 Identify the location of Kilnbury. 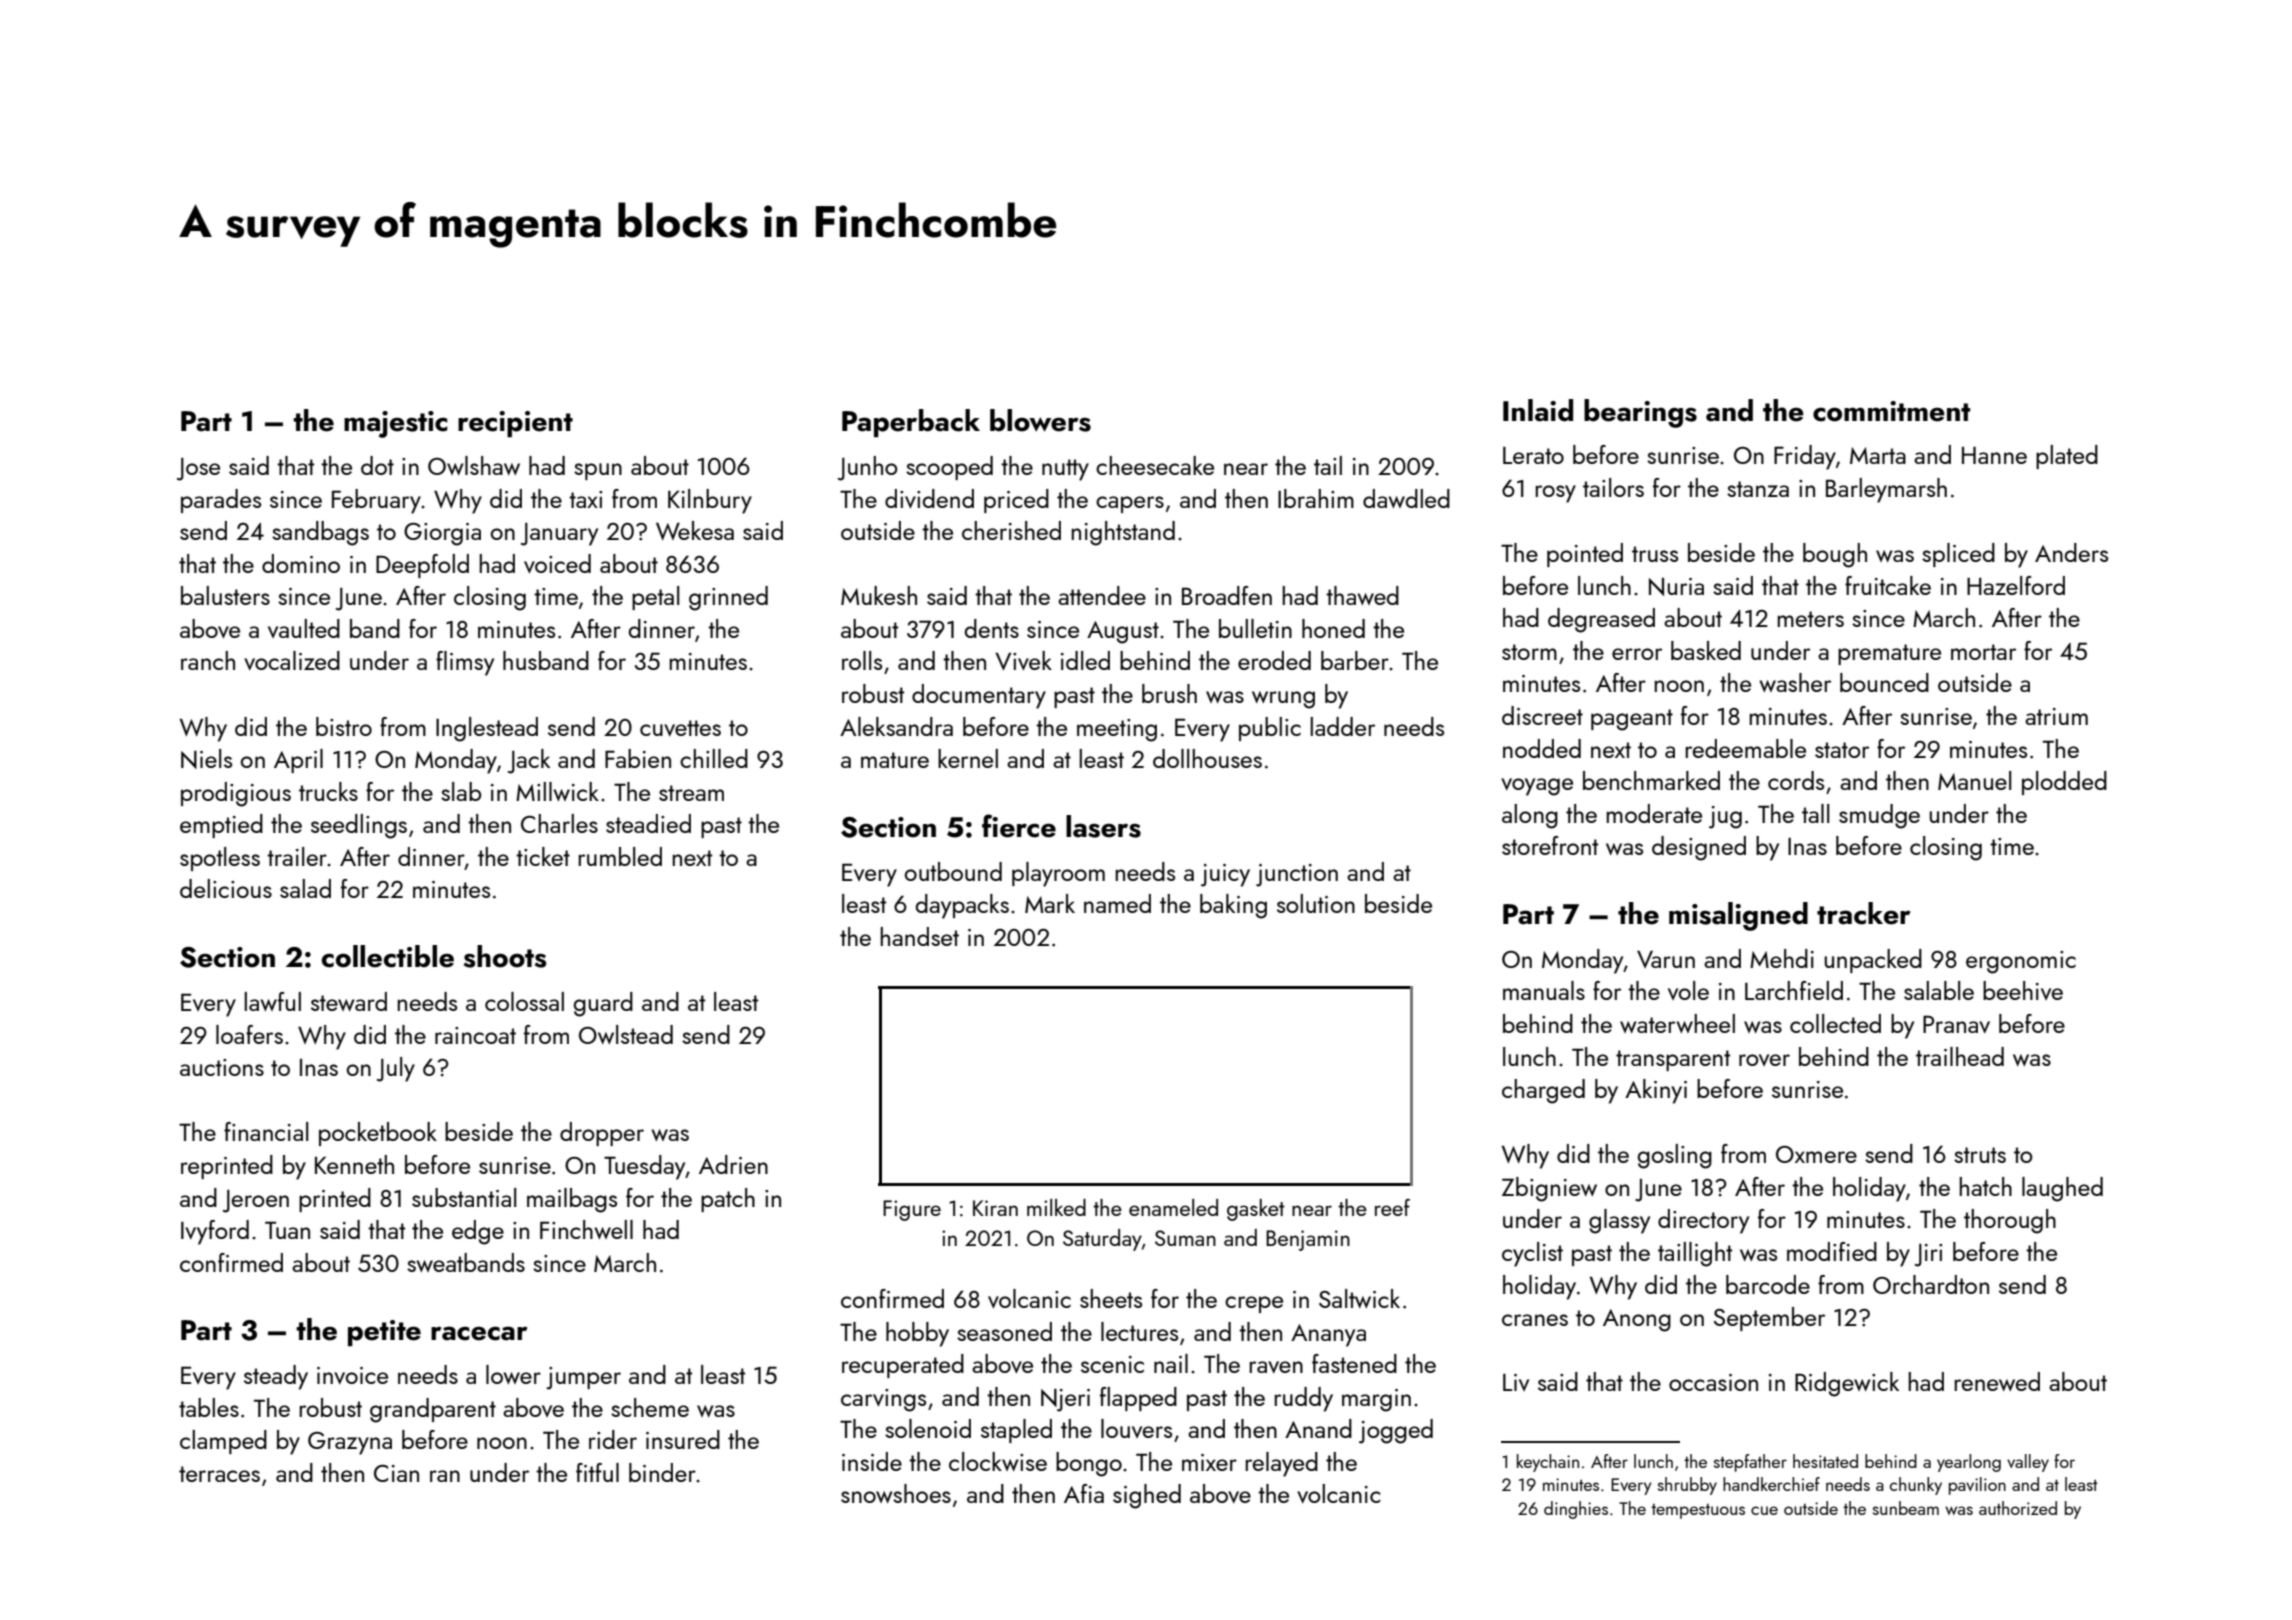
(710, 501).
